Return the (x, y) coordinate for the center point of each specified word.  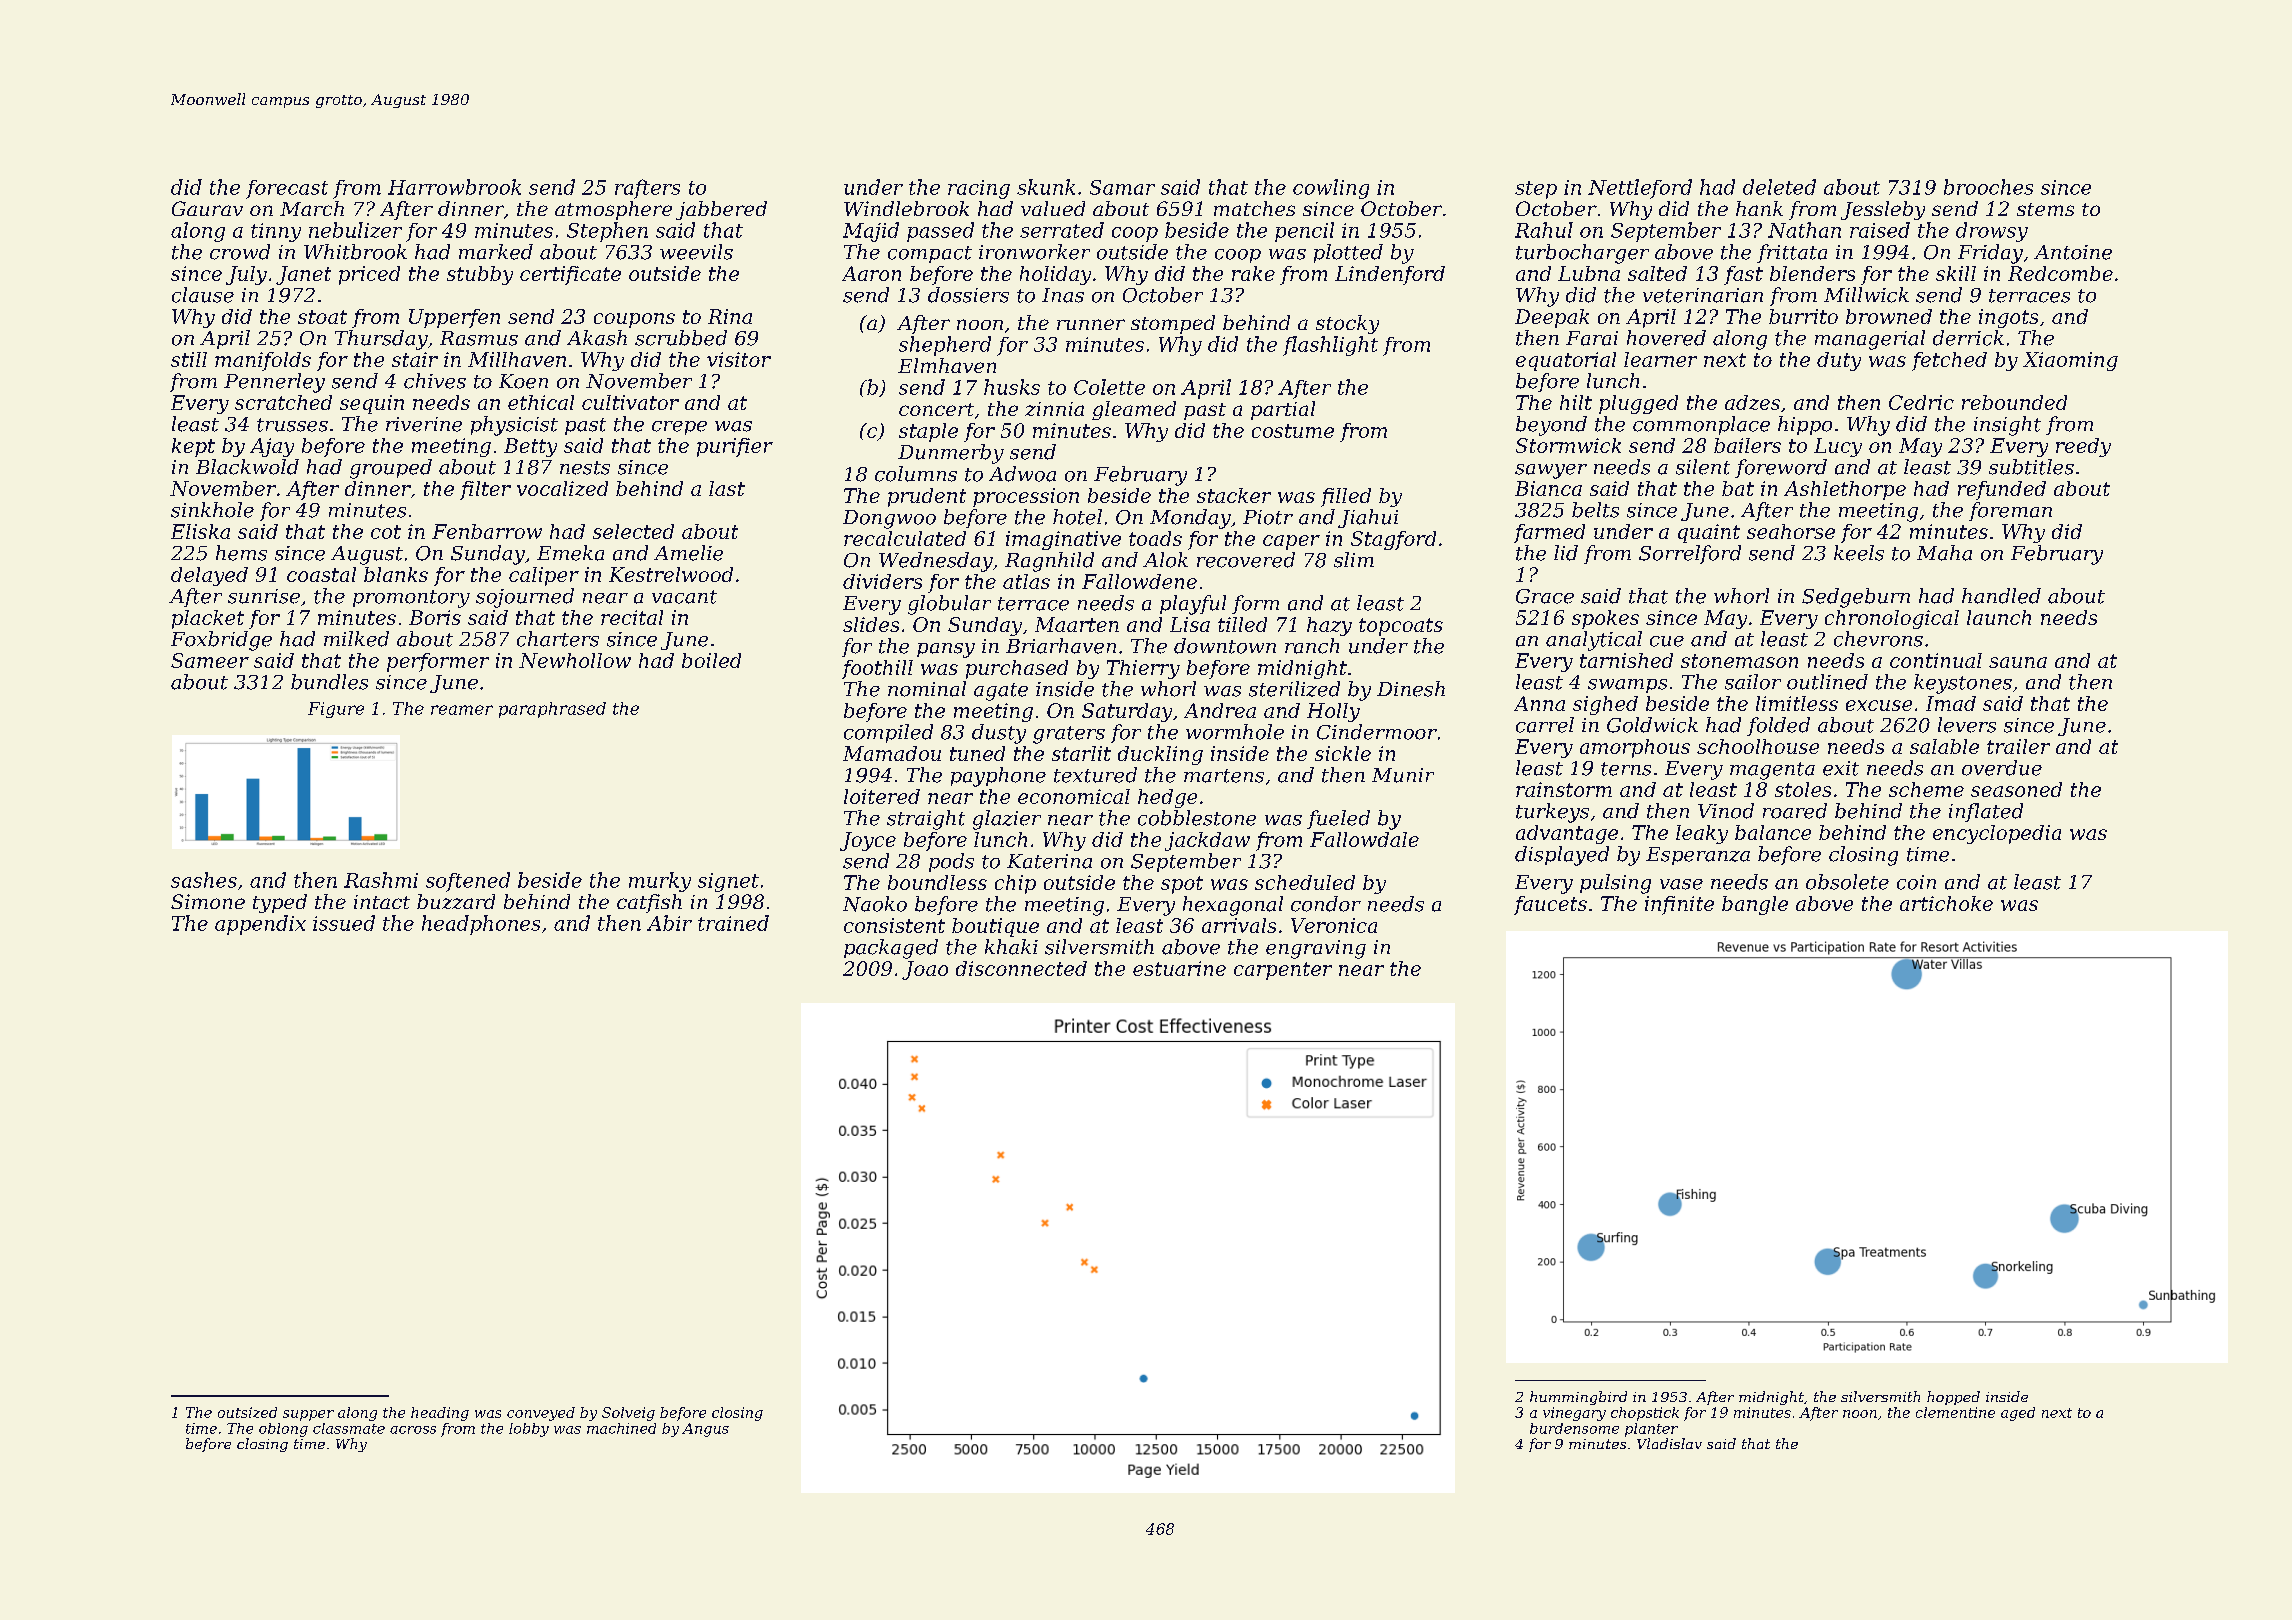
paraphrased (552, 710)
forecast (287, 189)
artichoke (1946, 903)
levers (1967, 725)
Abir (669, 923)
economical (1074, 796)
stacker (1234, 495)
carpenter (1283, 971)
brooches (1988, 187)
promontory (411, 599)
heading (440, 1414)
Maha (1944, 553)
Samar (1122, 187)
